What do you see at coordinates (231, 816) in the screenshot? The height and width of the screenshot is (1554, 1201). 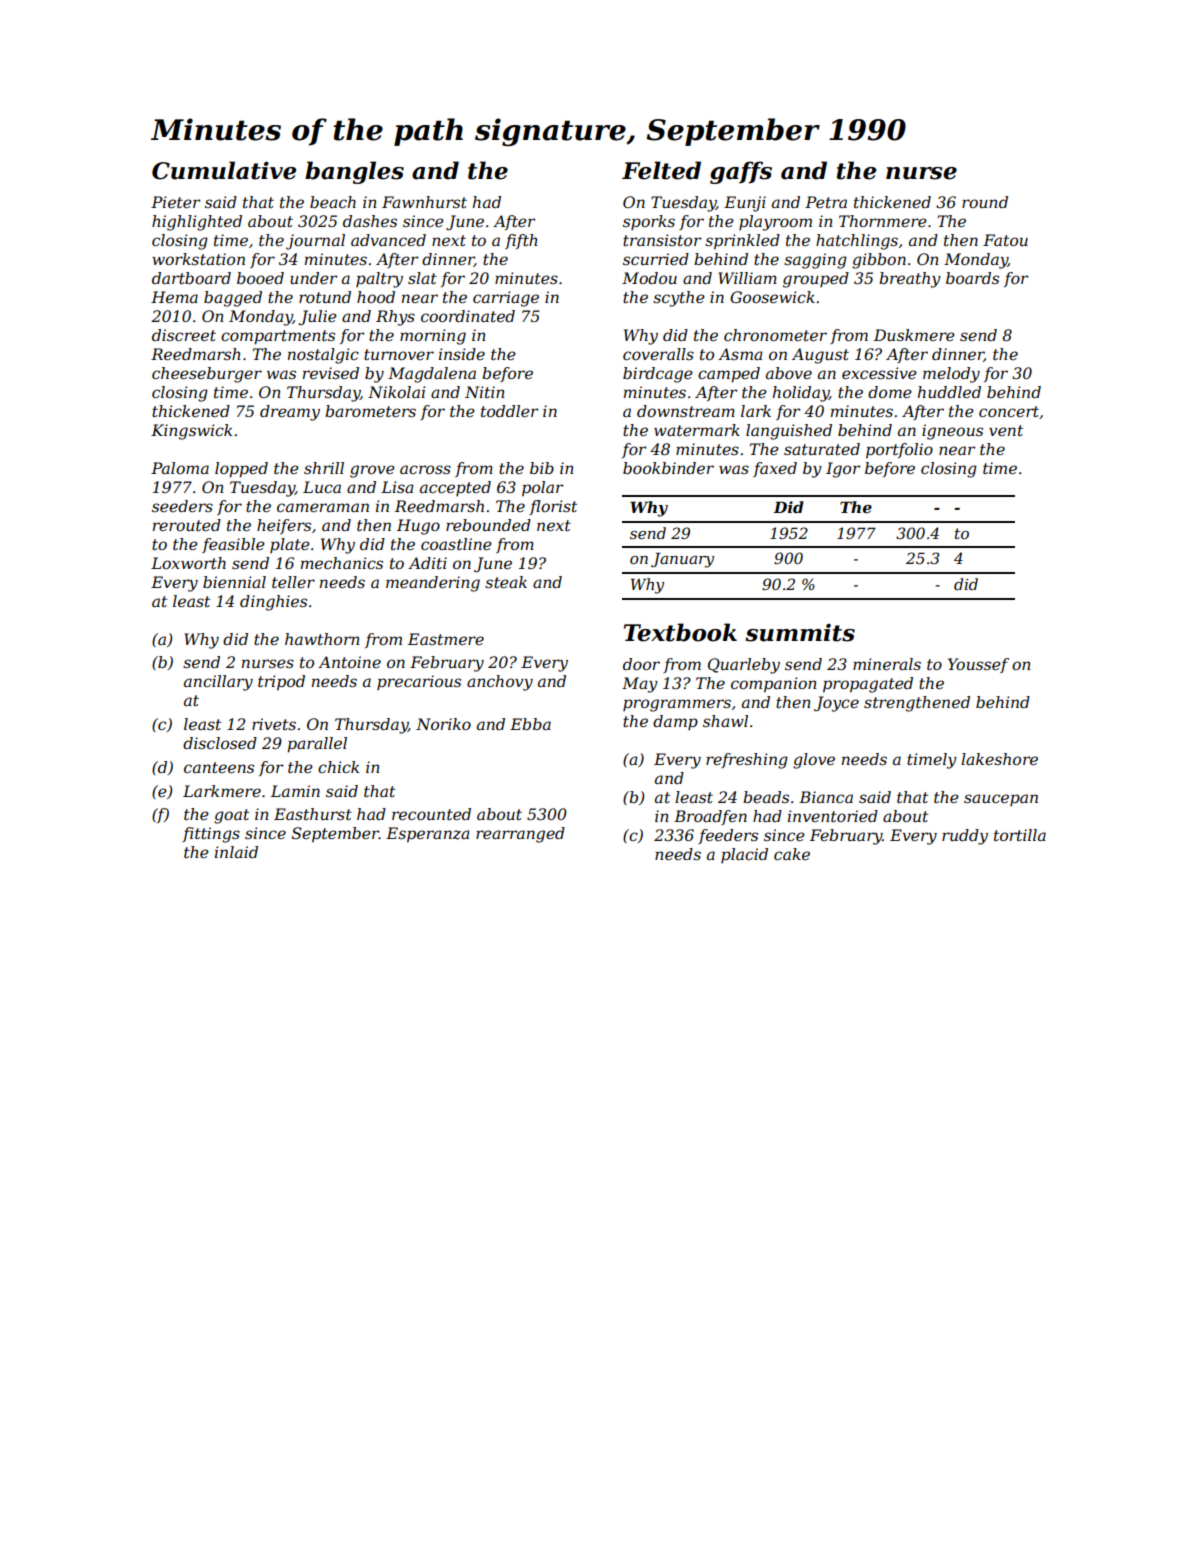 I see `goat` at bounding box center [231, 816].
